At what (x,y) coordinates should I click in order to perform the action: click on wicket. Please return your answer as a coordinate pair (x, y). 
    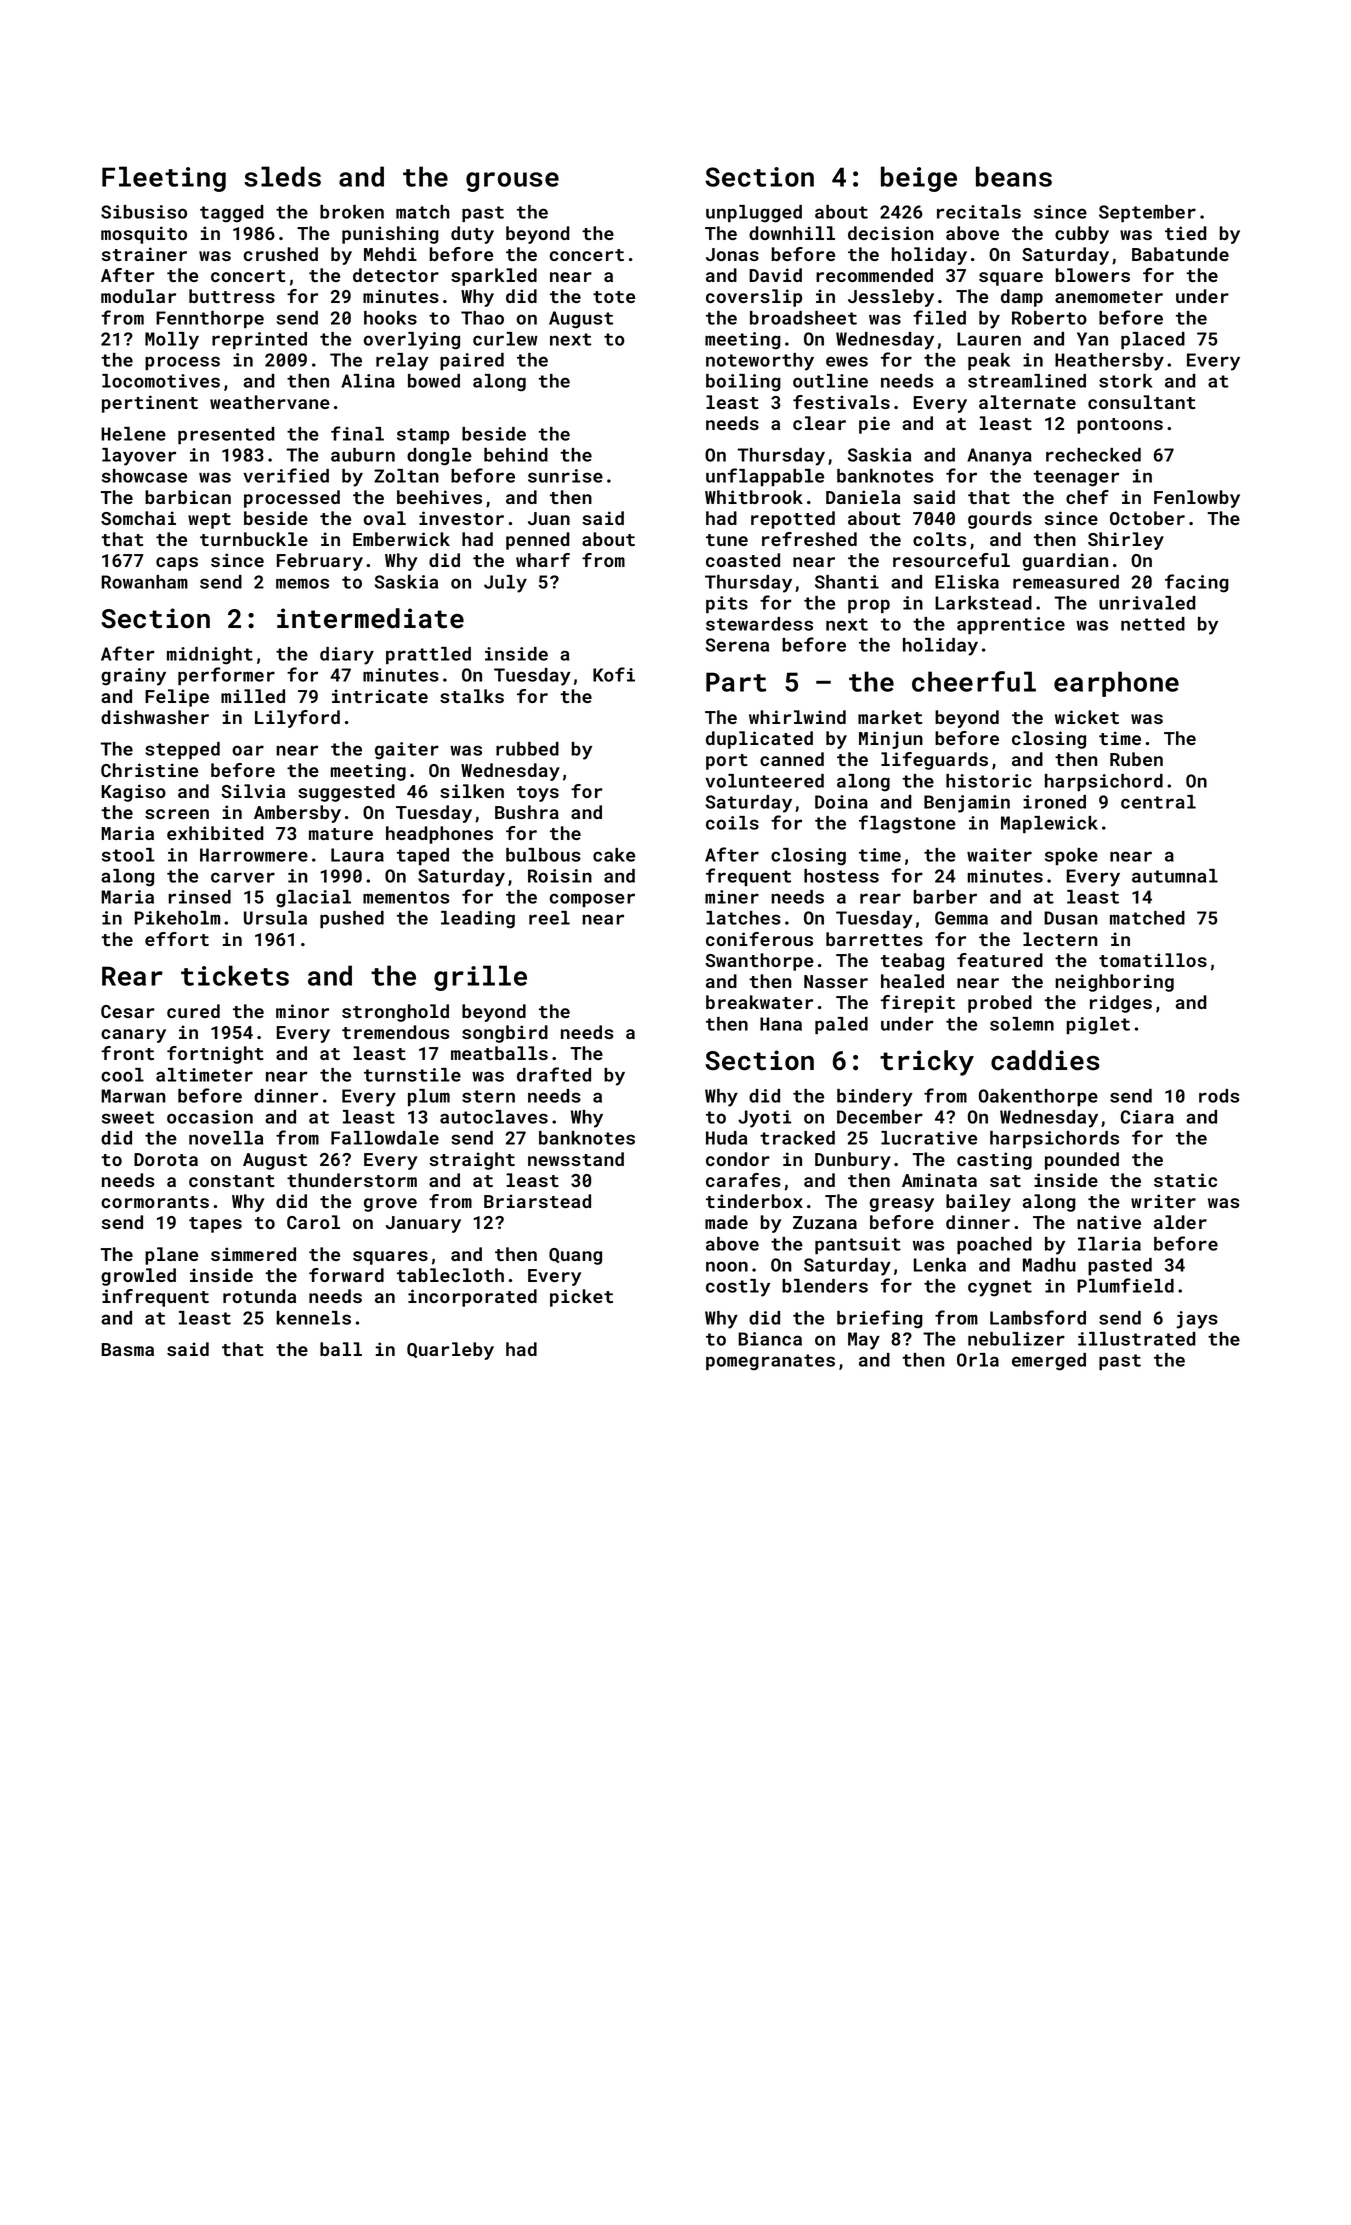
    Looking at the image, I should click on (1087, 717).
